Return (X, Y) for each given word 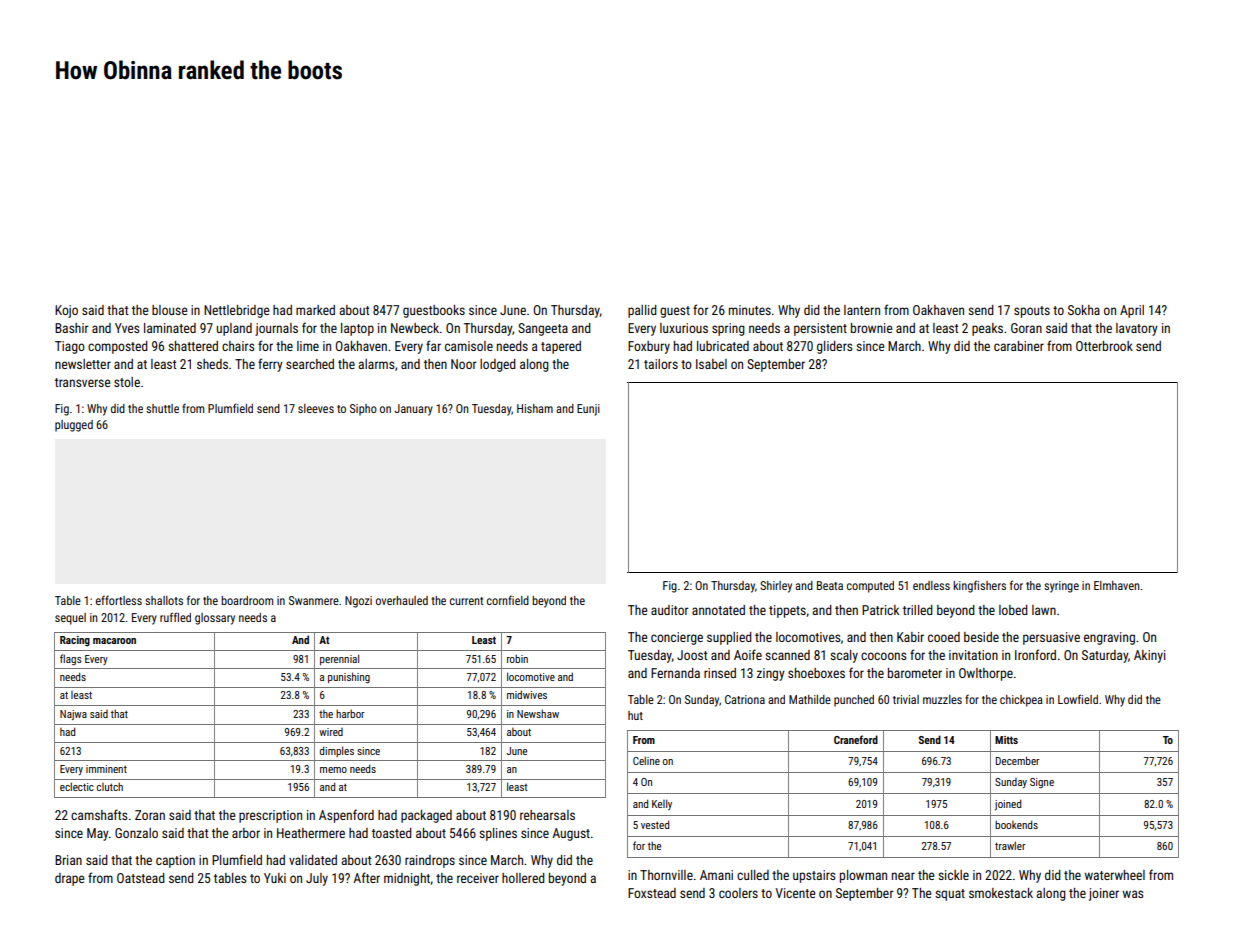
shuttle (162, 408)
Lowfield (1078, 699)
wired (331, 732)
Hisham (535, 408)
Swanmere (314, 600)
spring (728, 329)
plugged (74, 426)
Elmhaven (1116, 585)
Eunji (588, 410)
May (98, 834)
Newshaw (538, 713)
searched (310, 364)
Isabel (711, 364)
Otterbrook (1104, 346)
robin (517, 658)
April (1132, 311)
